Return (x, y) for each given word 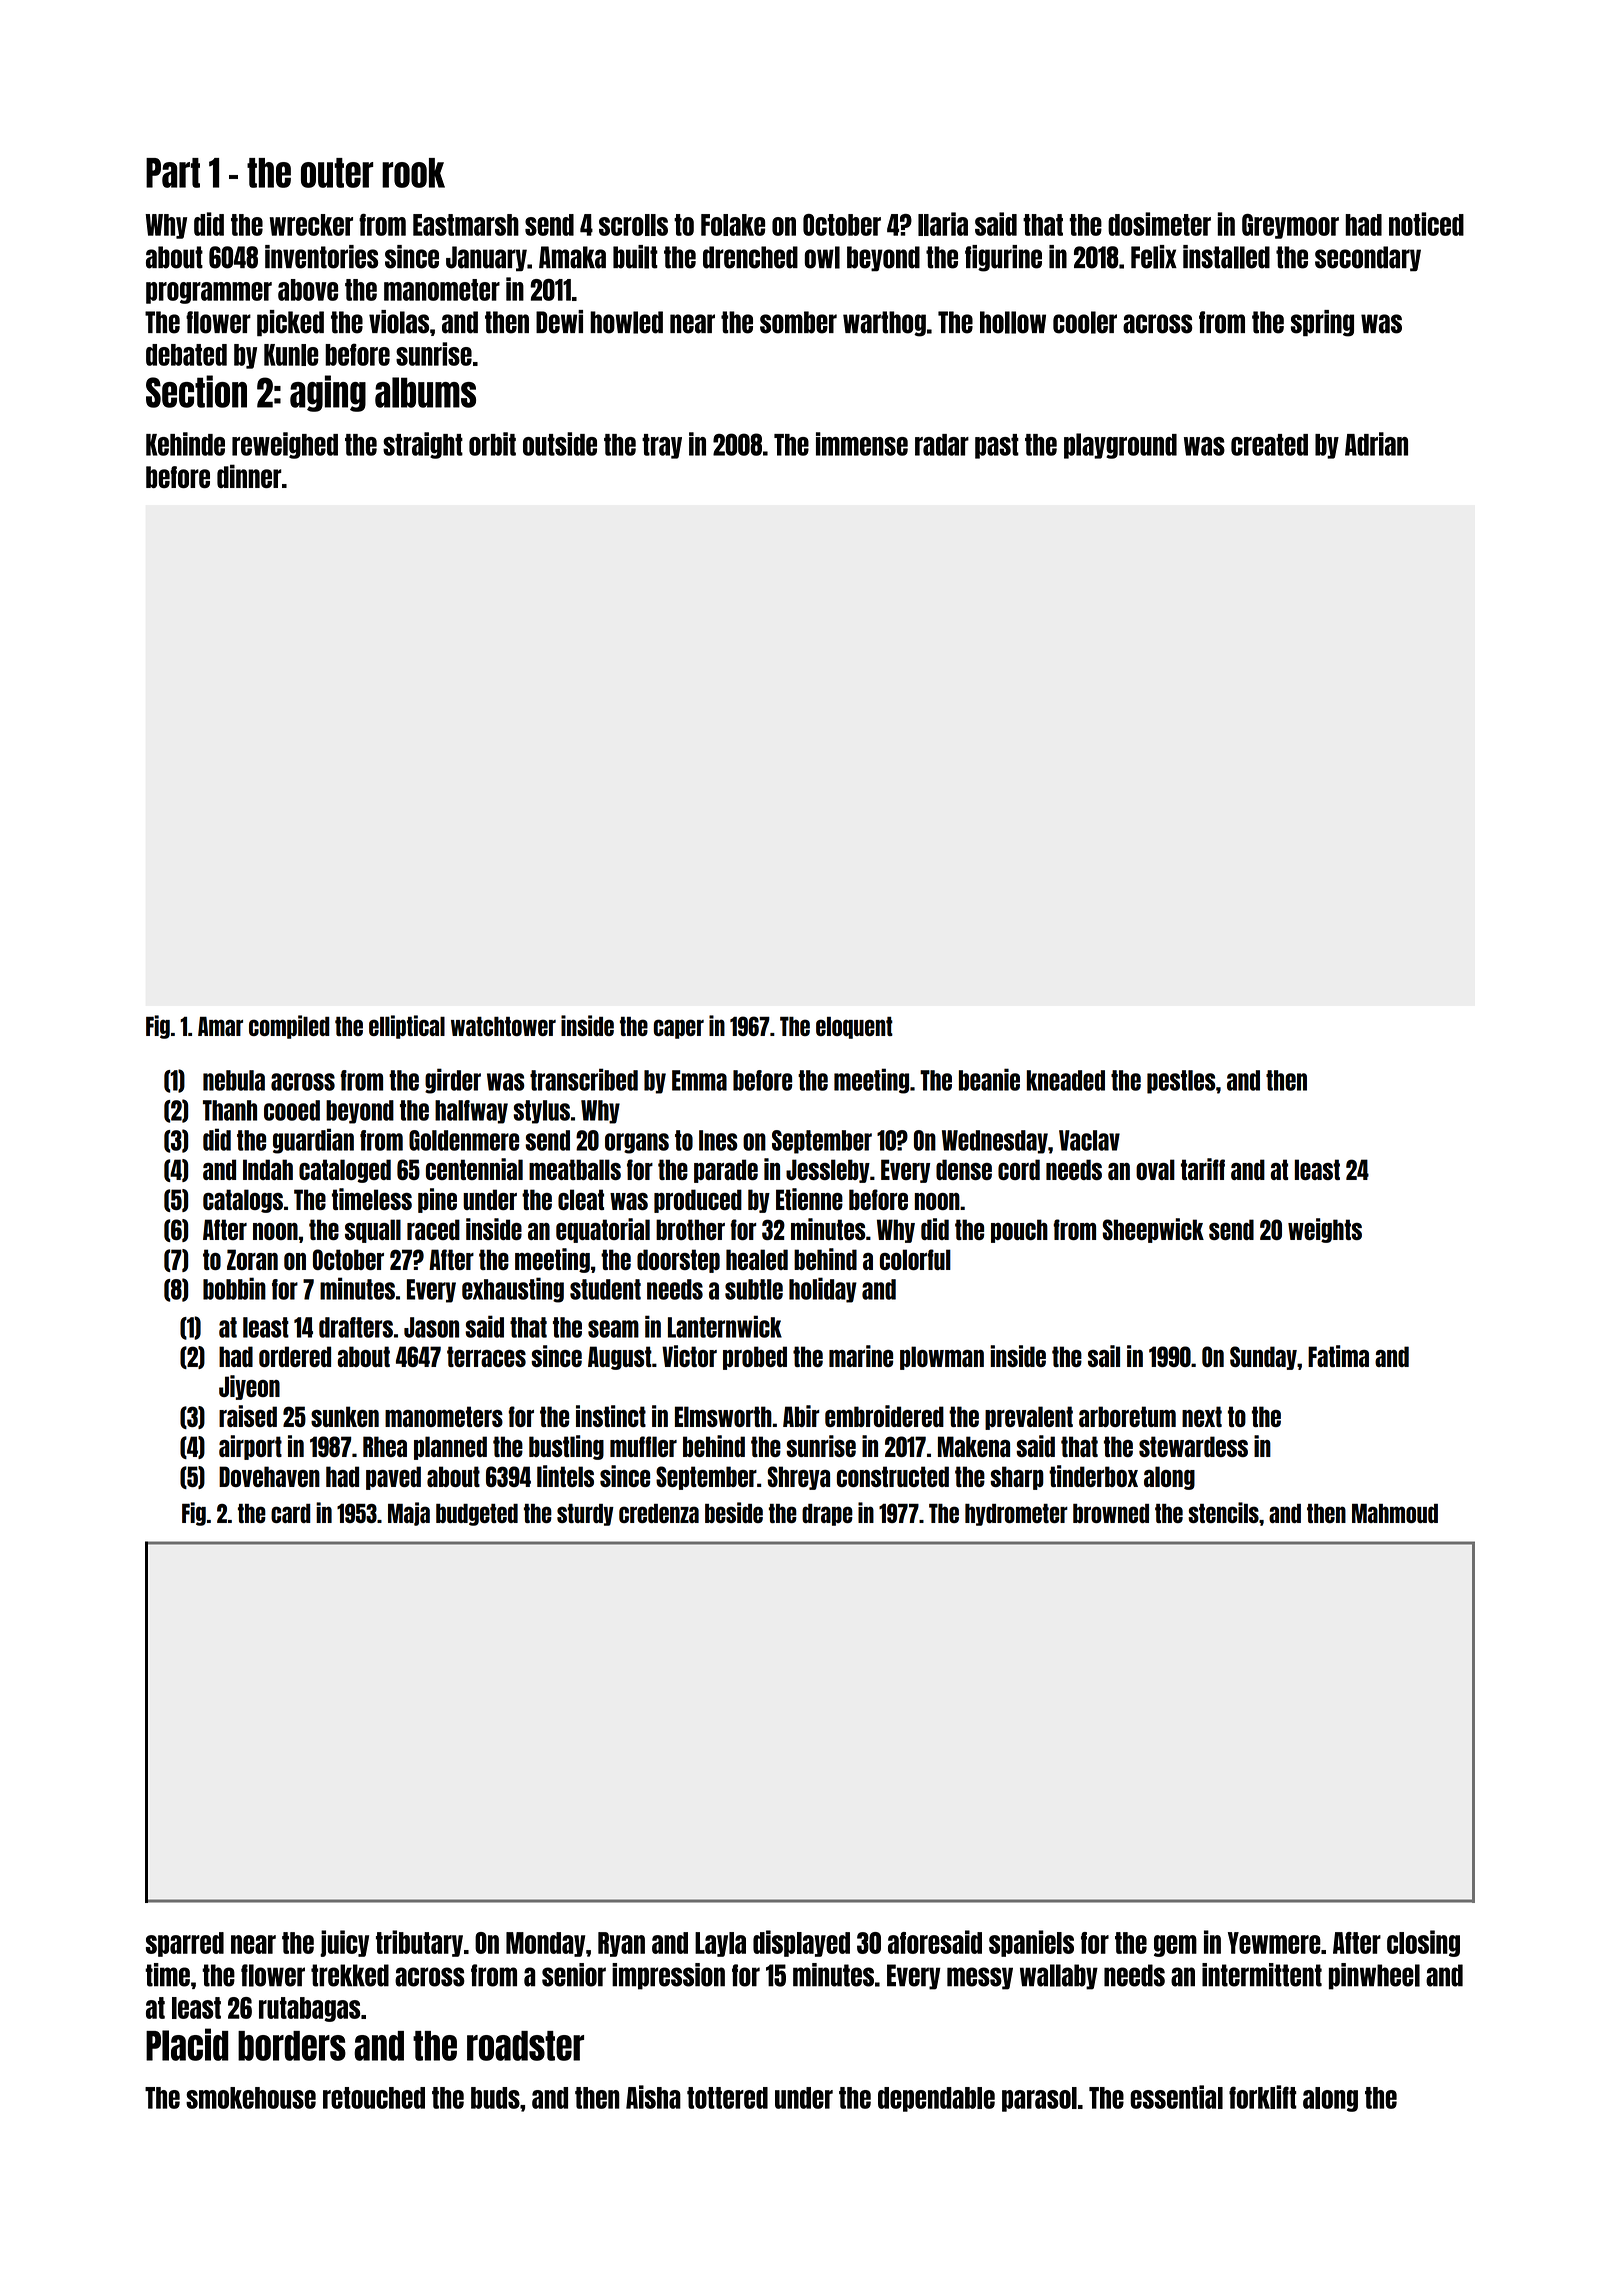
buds (495, 2098)
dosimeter (1159, 224)
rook (413, 173)
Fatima (1338, 1356)
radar (942, 445)
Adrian (1376, 444)
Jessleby (828, 1171)
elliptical (407, 1027)
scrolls (633, 225)
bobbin (234, 1288)
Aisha (653, 2097)
